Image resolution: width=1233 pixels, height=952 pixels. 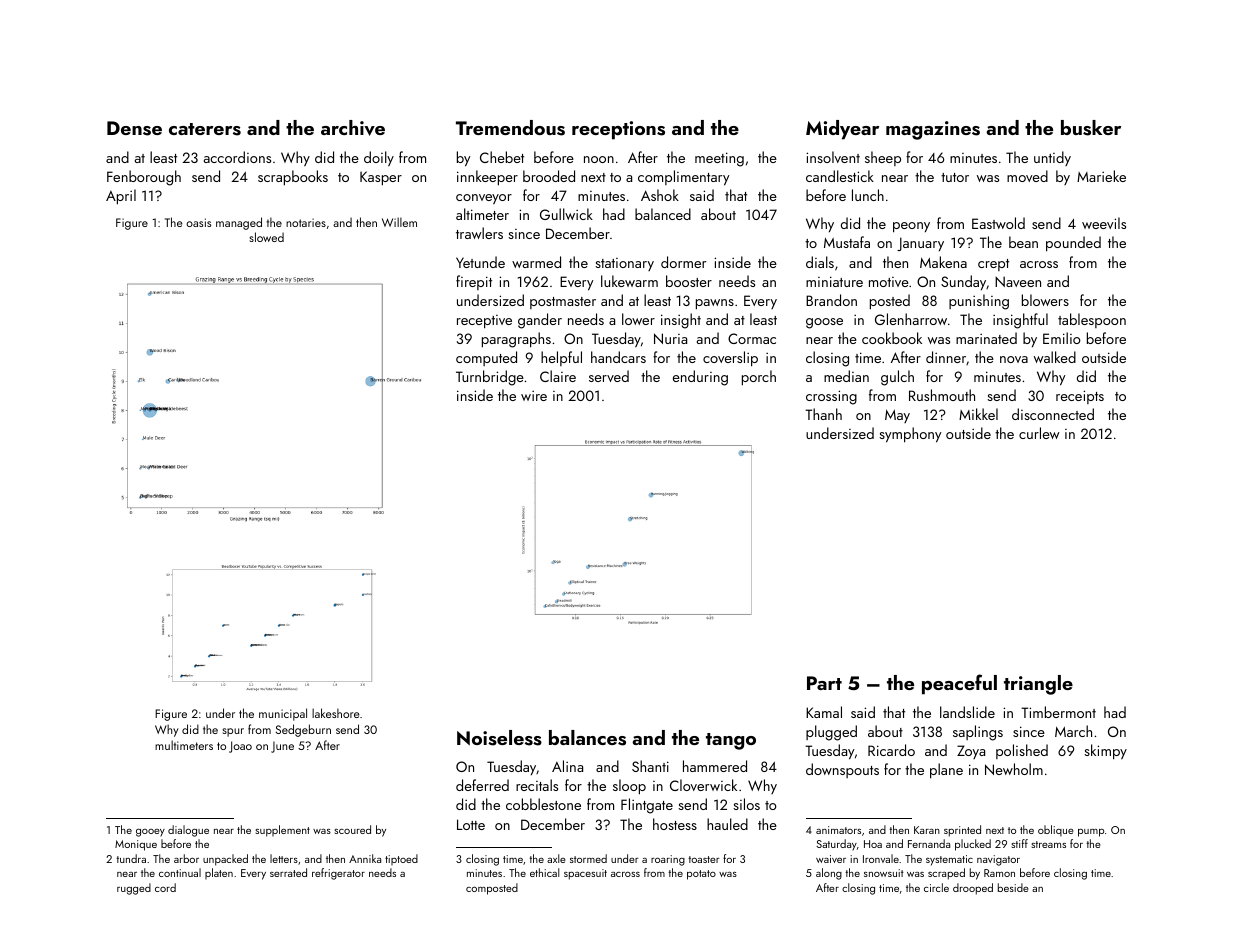 What do you see at coordinates (959, 684) in the document?
I see `peaceful` at bounding box center [959, 684].
